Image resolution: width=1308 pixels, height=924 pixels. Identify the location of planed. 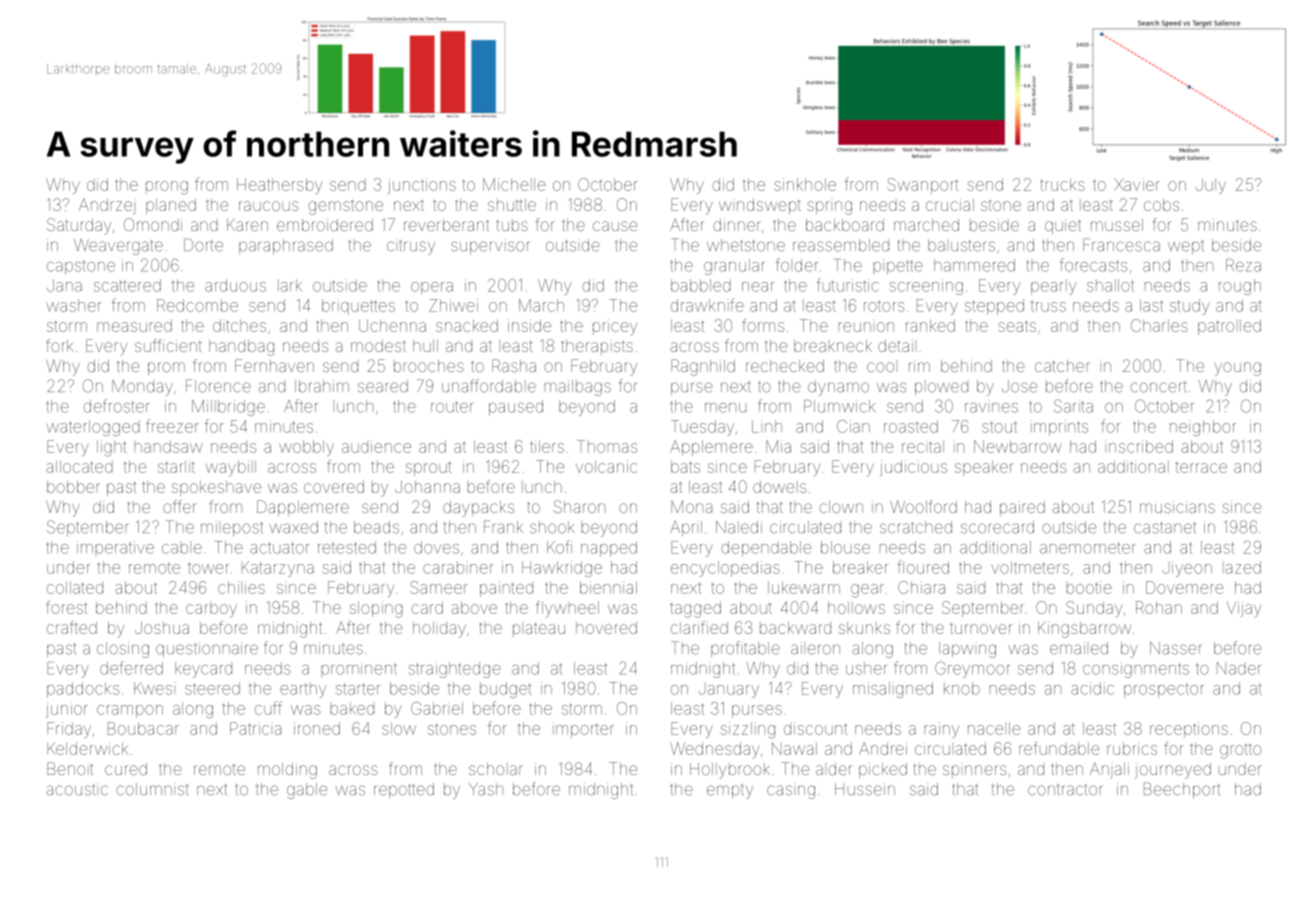
(171, 206).
